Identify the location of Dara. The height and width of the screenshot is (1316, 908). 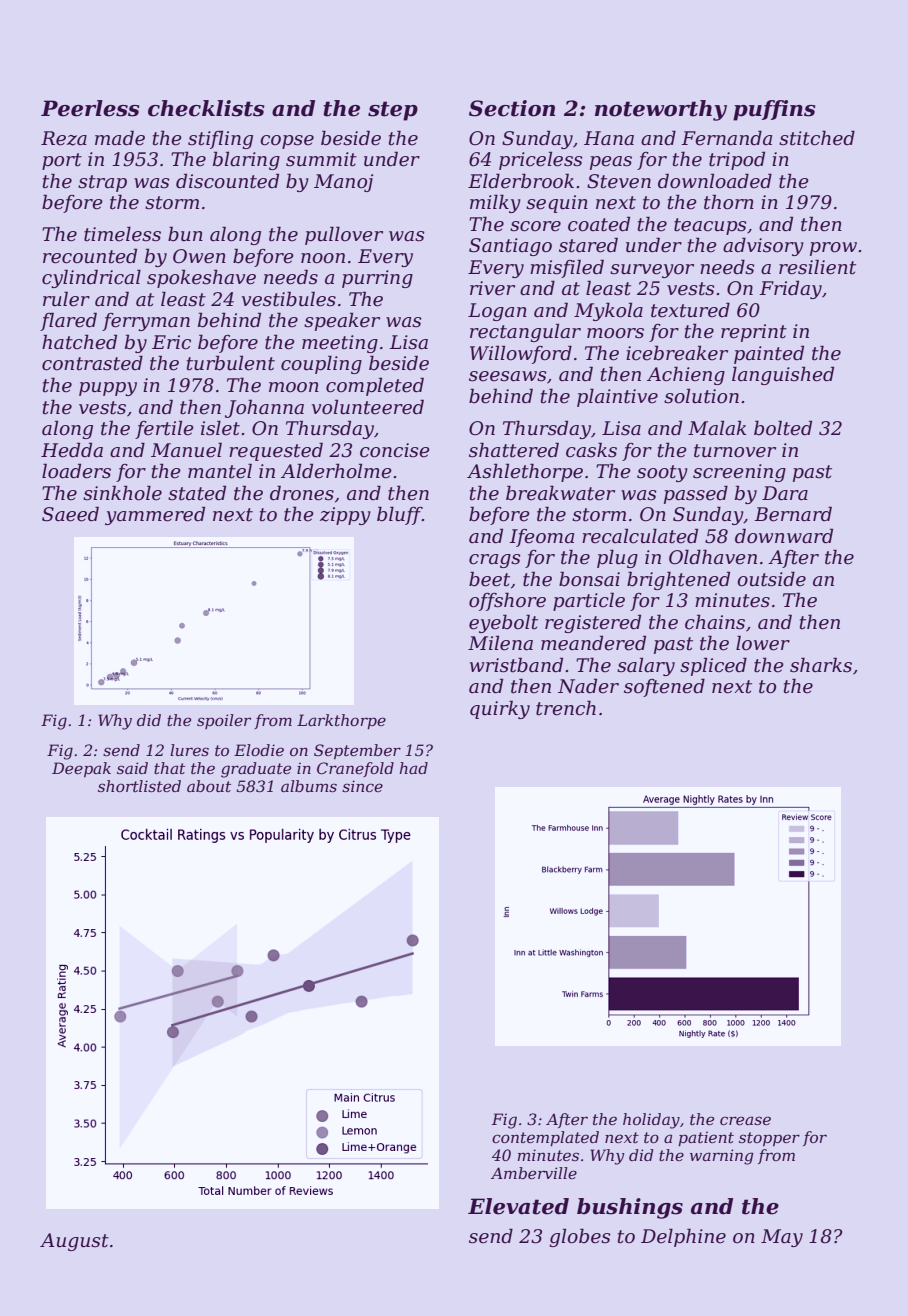
(785, 493).
